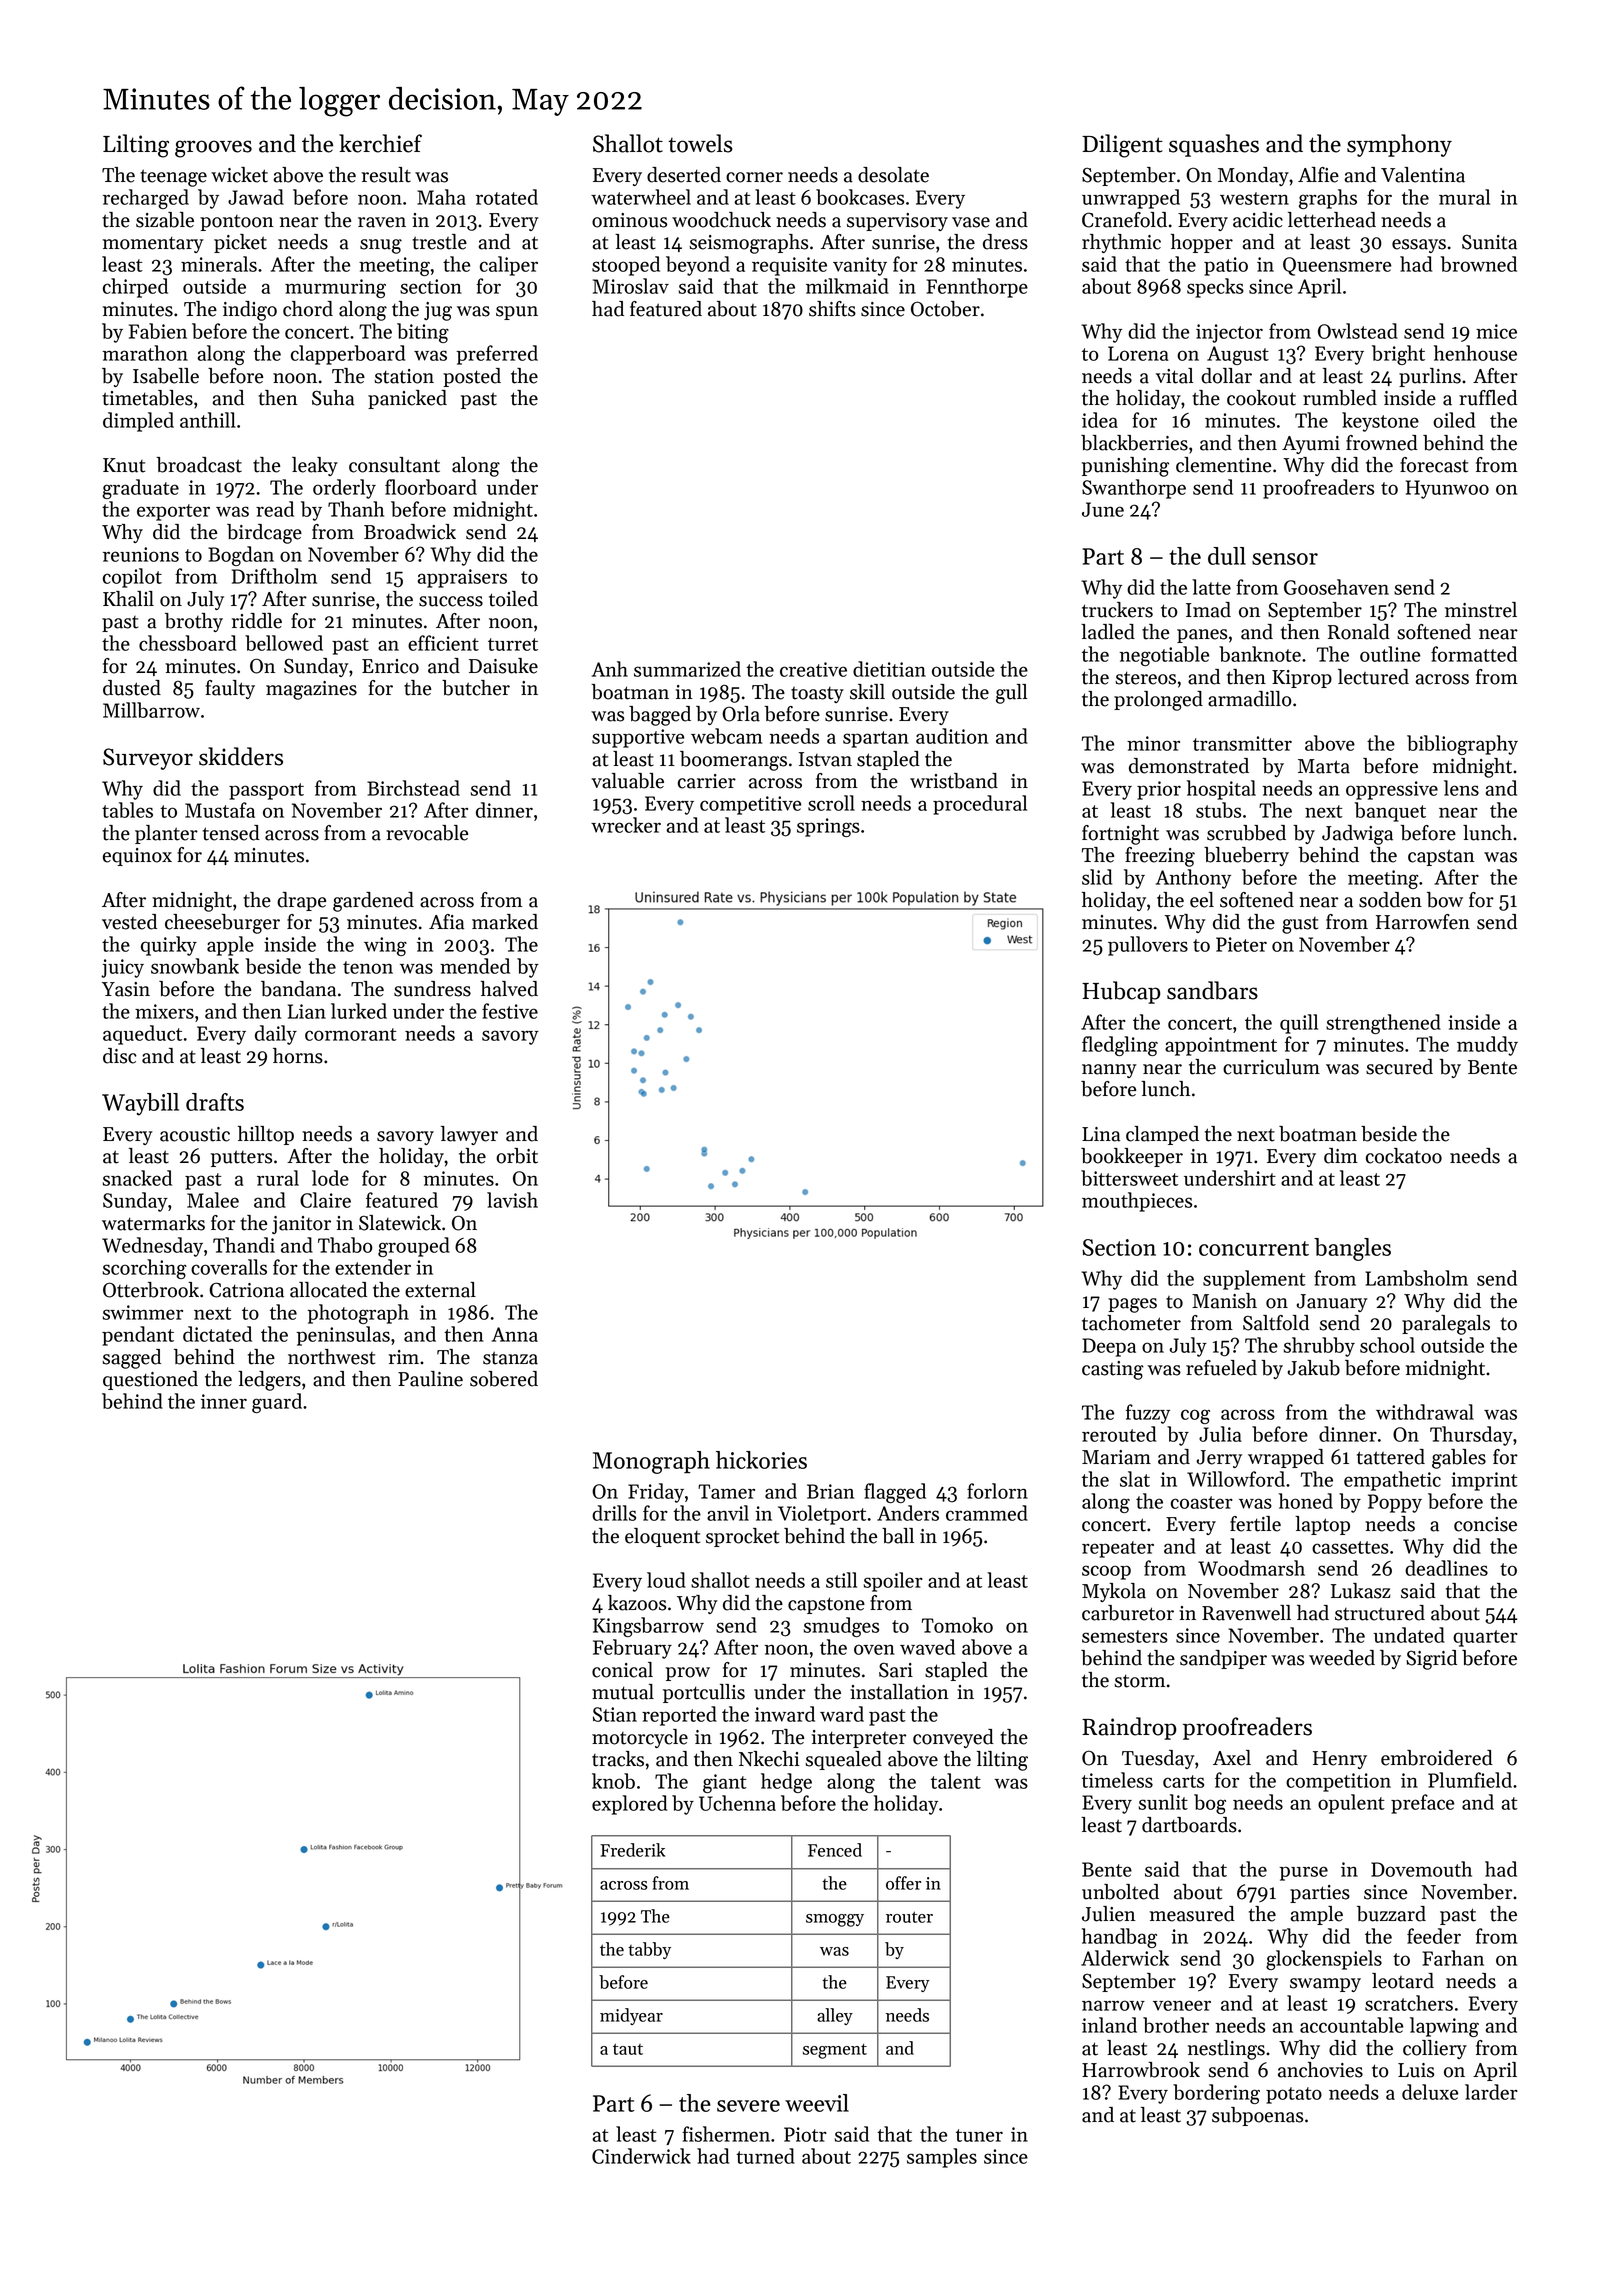 This screenshot has width=1620, height=2292. I want to click on midyear, so click(631, 2016).
